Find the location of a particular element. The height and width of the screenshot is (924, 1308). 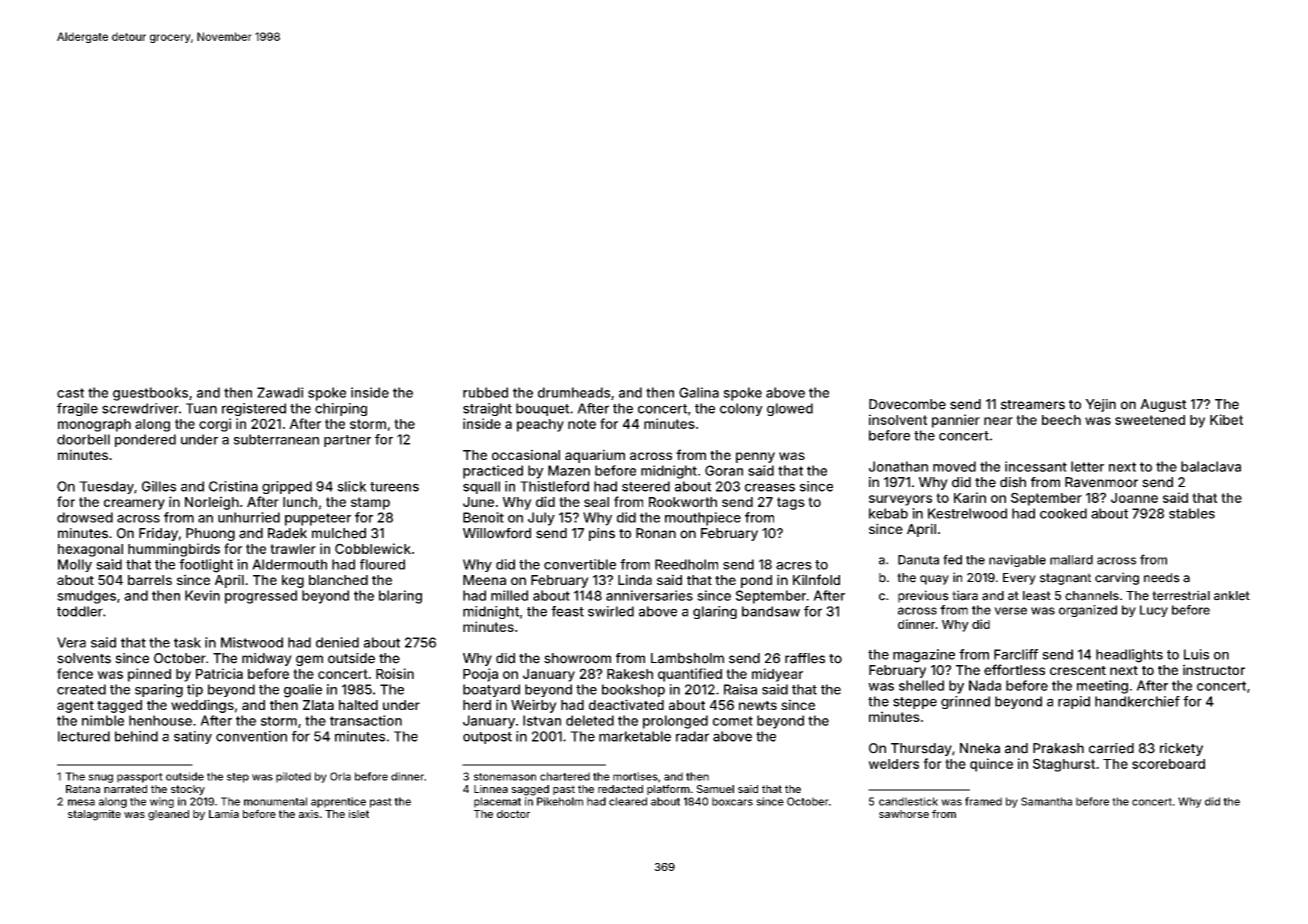

unhurried is located at coordinates (249, 517).
